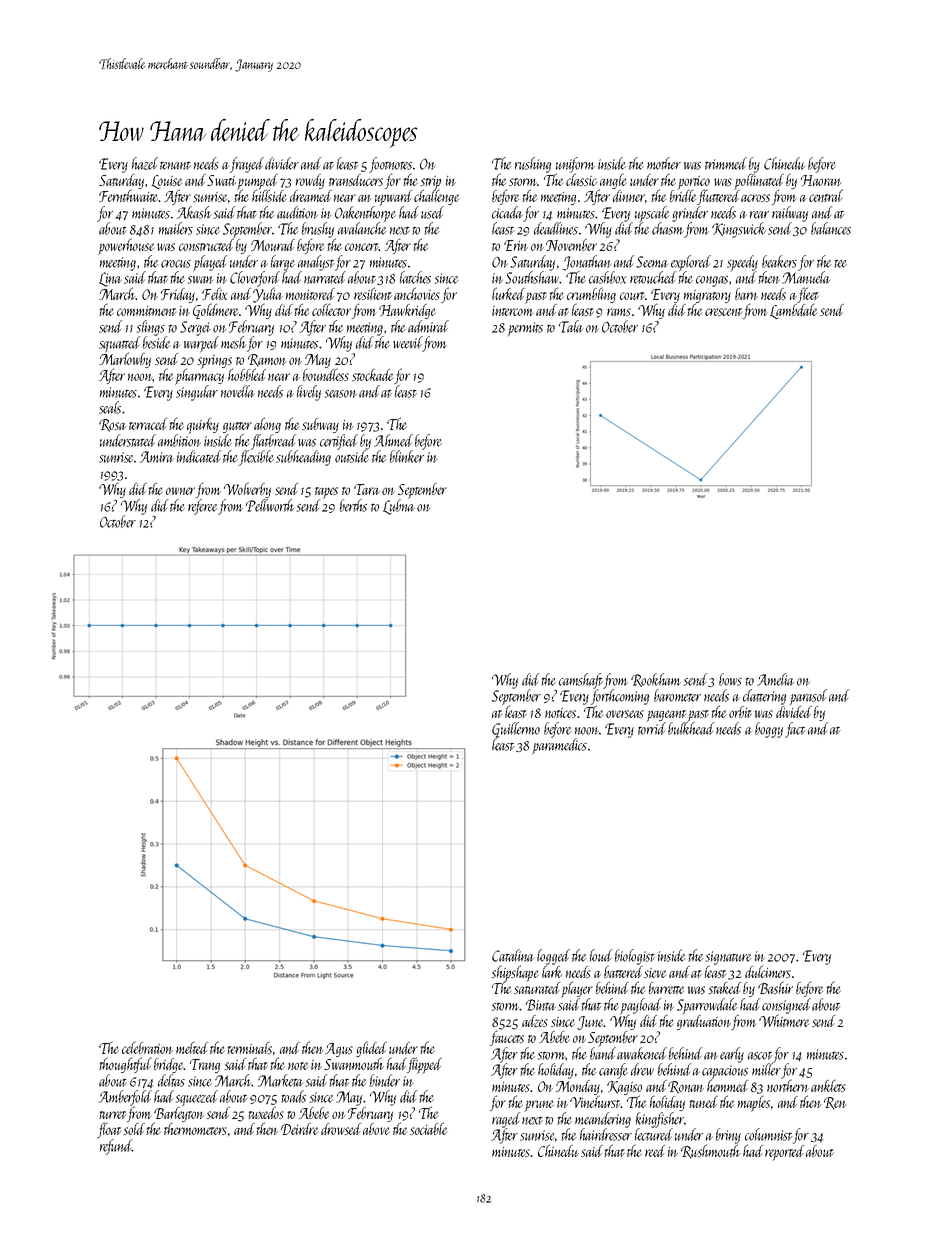 The image size is (952, 1233). Describe the element at coordinates (635, 957) in the image. I see `biologist` at that location.
